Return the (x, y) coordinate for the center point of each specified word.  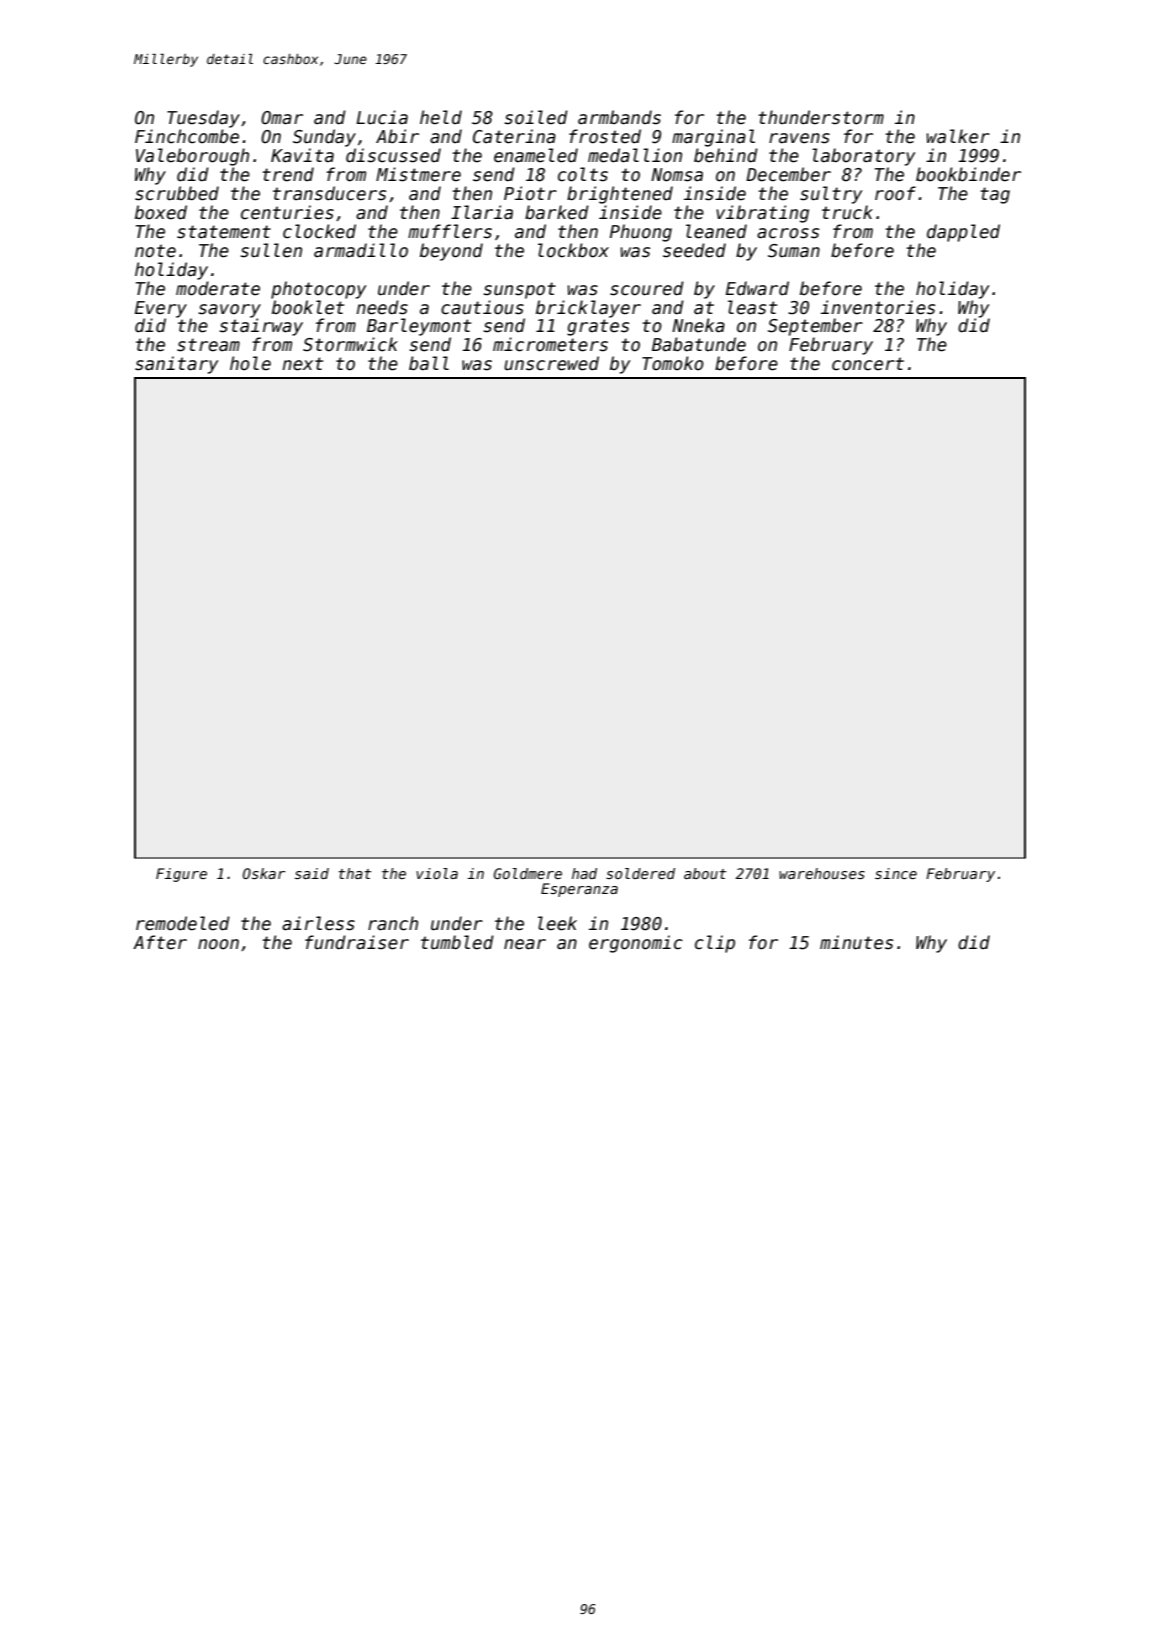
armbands (619, 117)
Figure (181, 875)
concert (868, 364)
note (155, 251)
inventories (878, 307)
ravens (799, 138)
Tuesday (203, 119)
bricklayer (588, 309)
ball (429, 363)
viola (437, 873)
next (302, 364)
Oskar (264, 873)
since (896, 873)
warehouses (822, 873)
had (584, 873)
